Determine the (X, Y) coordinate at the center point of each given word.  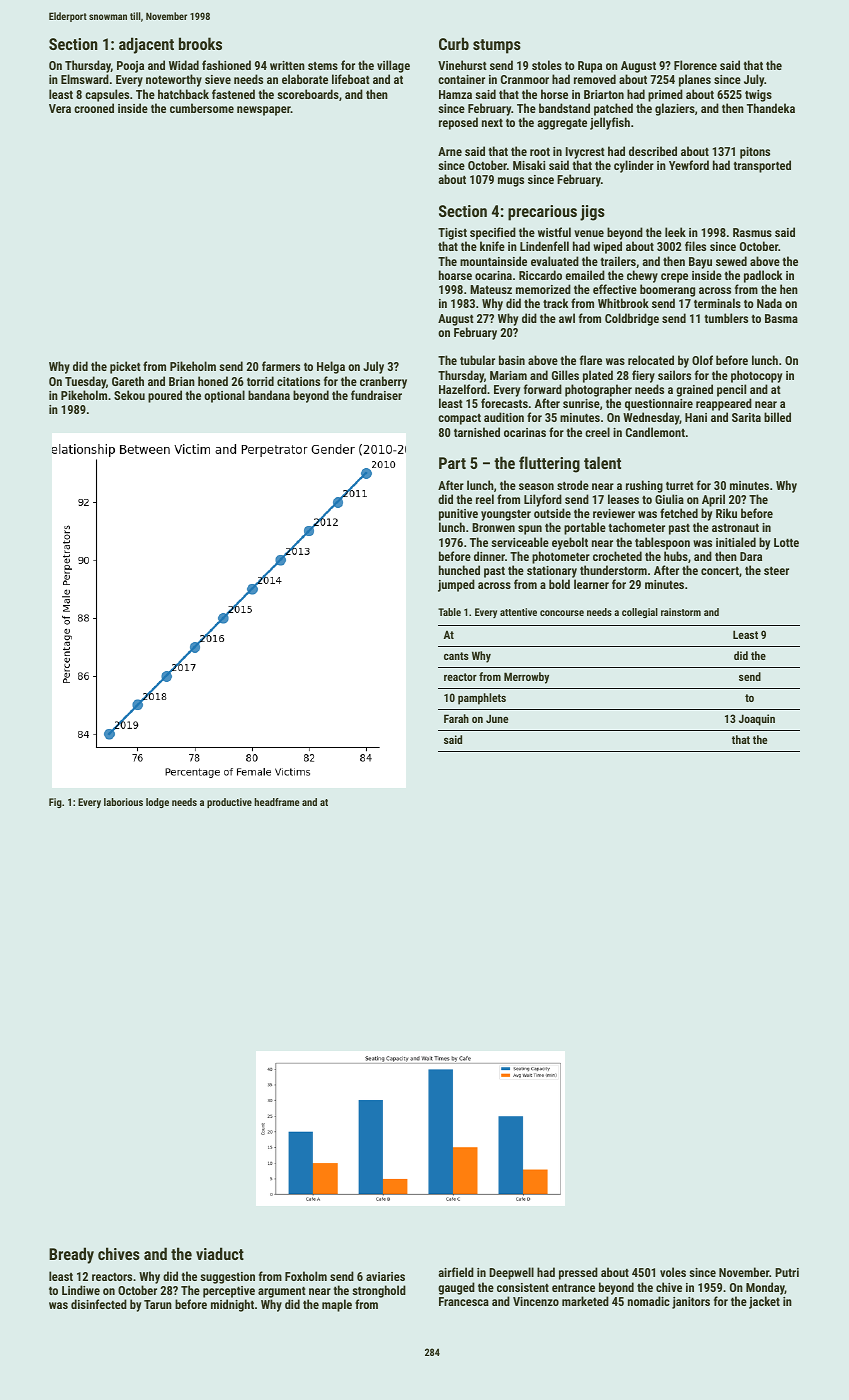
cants (456, 656)
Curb (454, 43)
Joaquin (757, 720)
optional (224, 396)
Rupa (590, 67)
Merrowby (526, 678)
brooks (200, 43)
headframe (277, 802)
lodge (157, 803)
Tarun (158, 1304)
